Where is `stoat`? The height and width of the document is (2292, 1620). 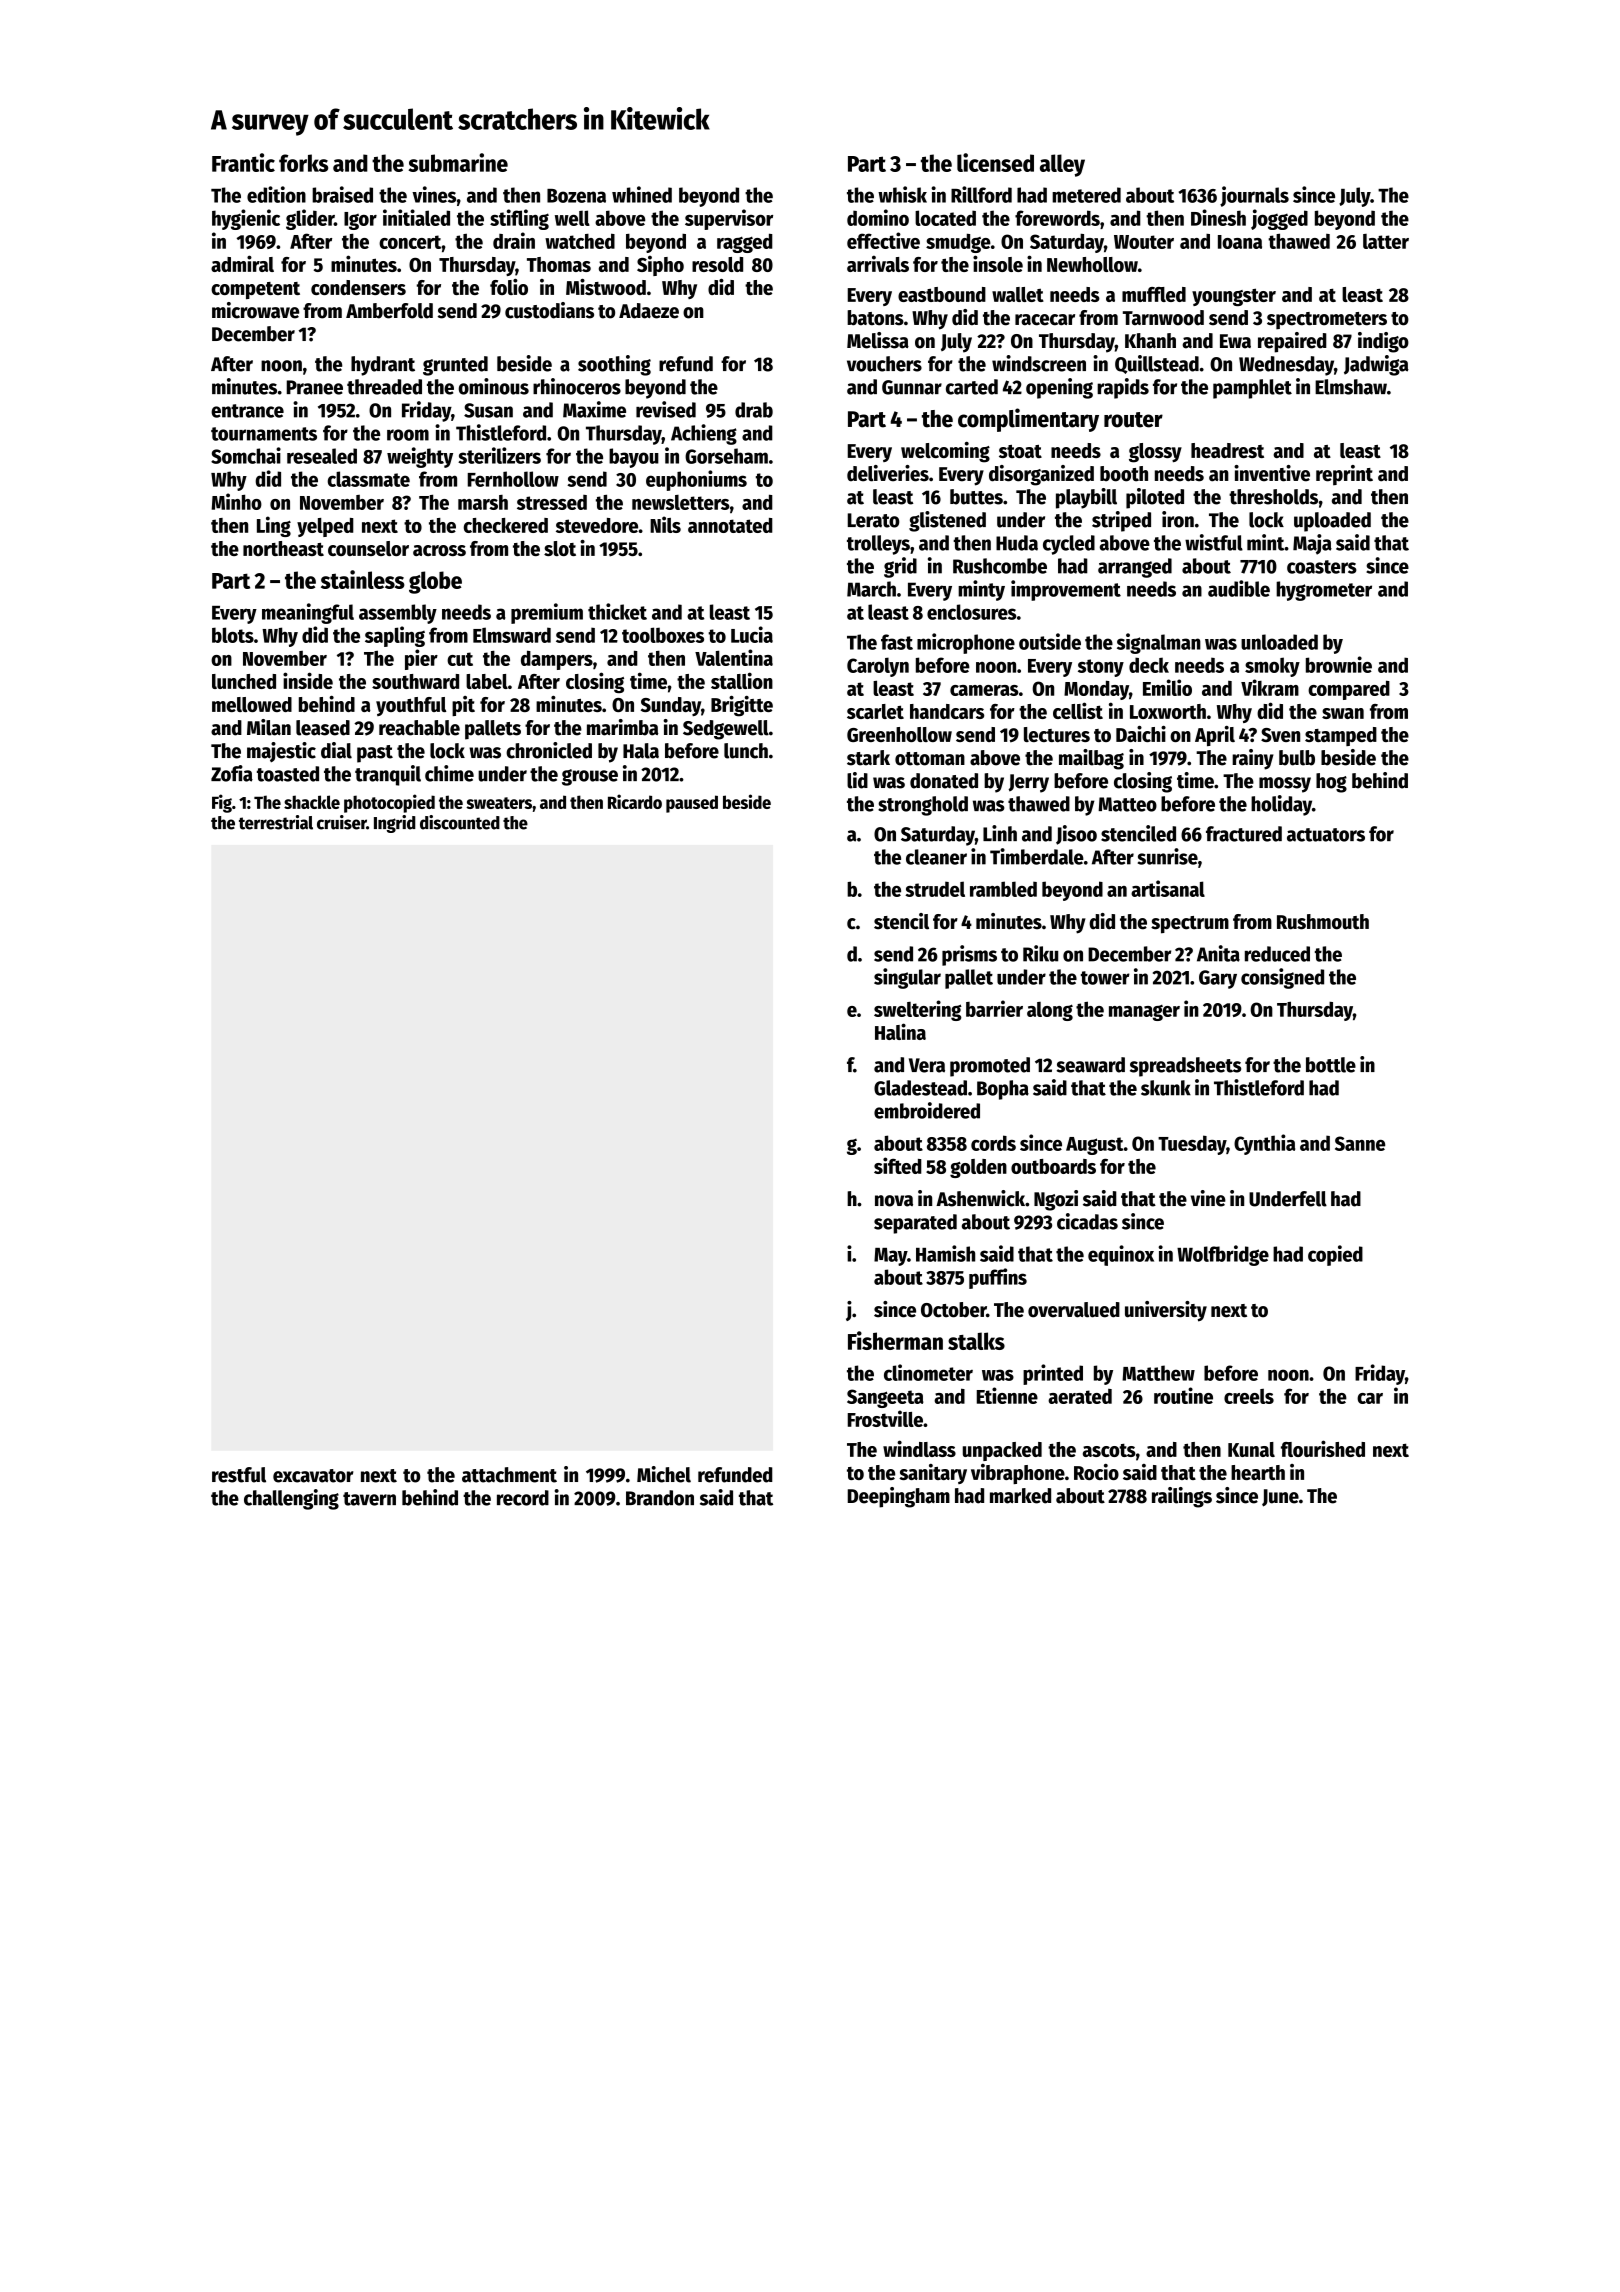
stoat is located at coordinates (1020, 451).
